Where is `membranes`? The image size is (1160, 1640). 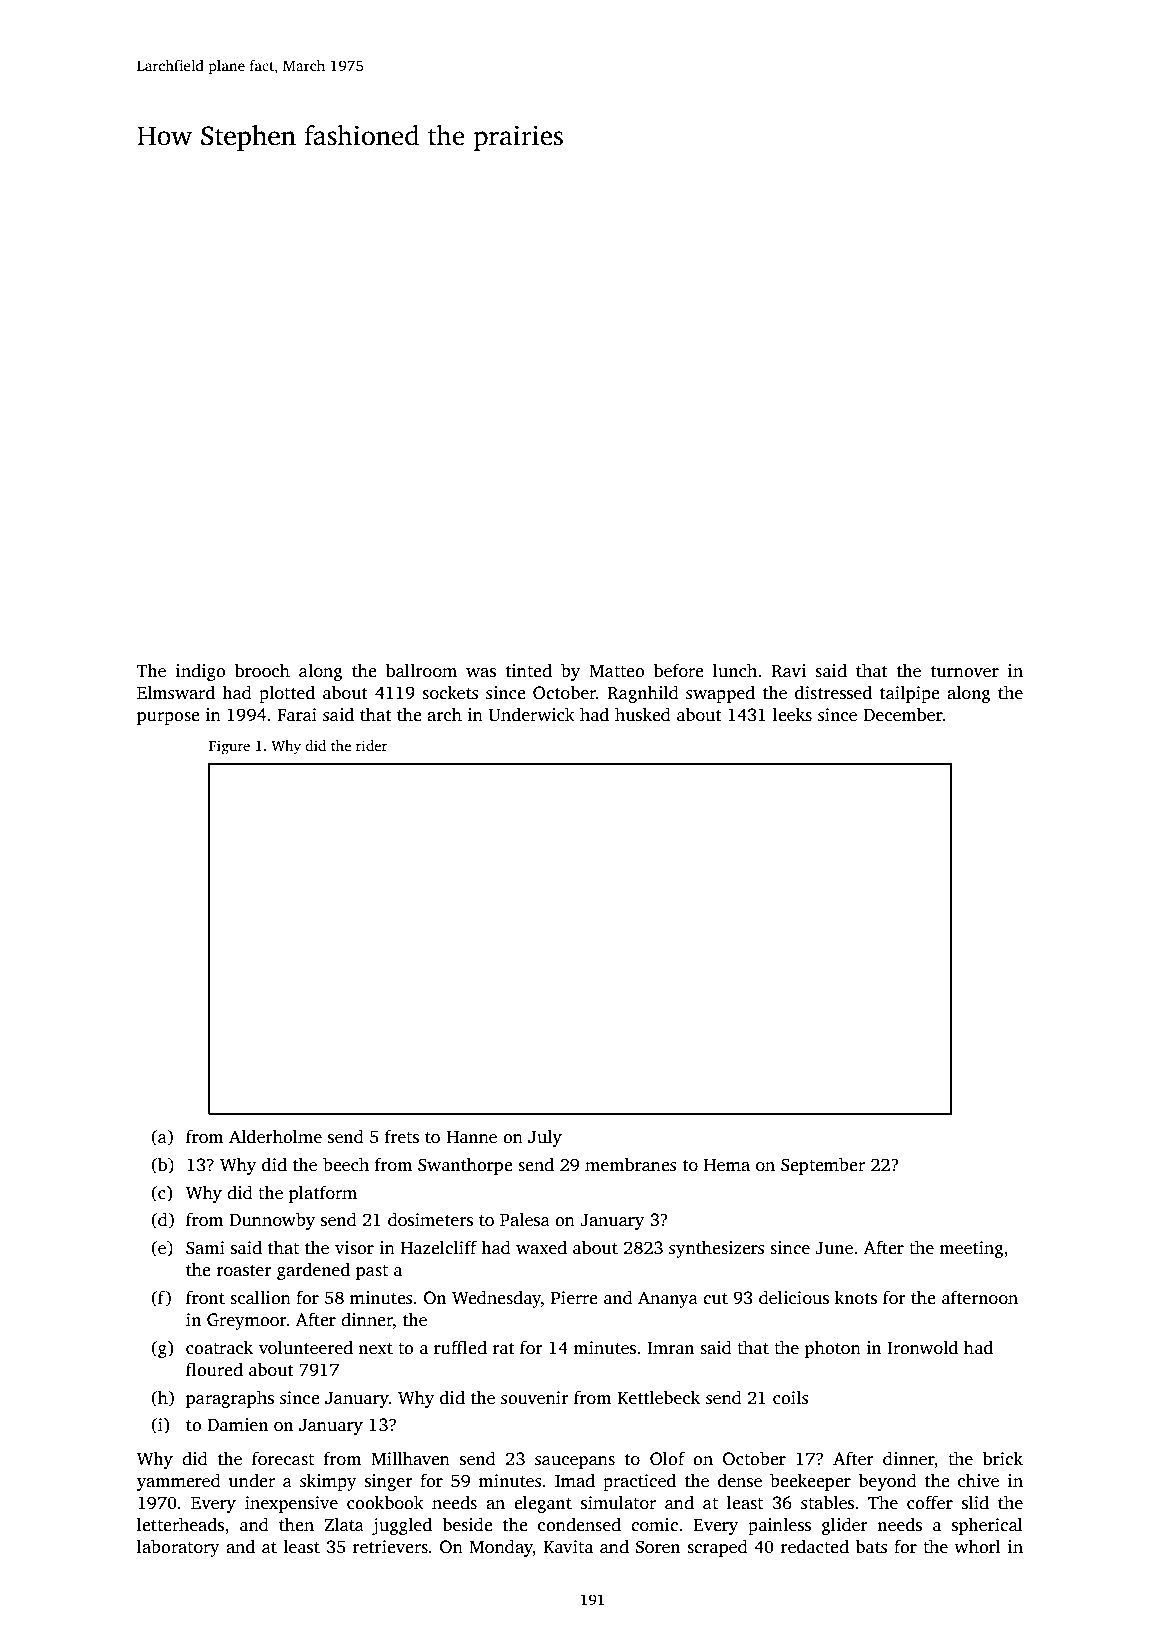 membranes is located at coordinates (631, 1164).
